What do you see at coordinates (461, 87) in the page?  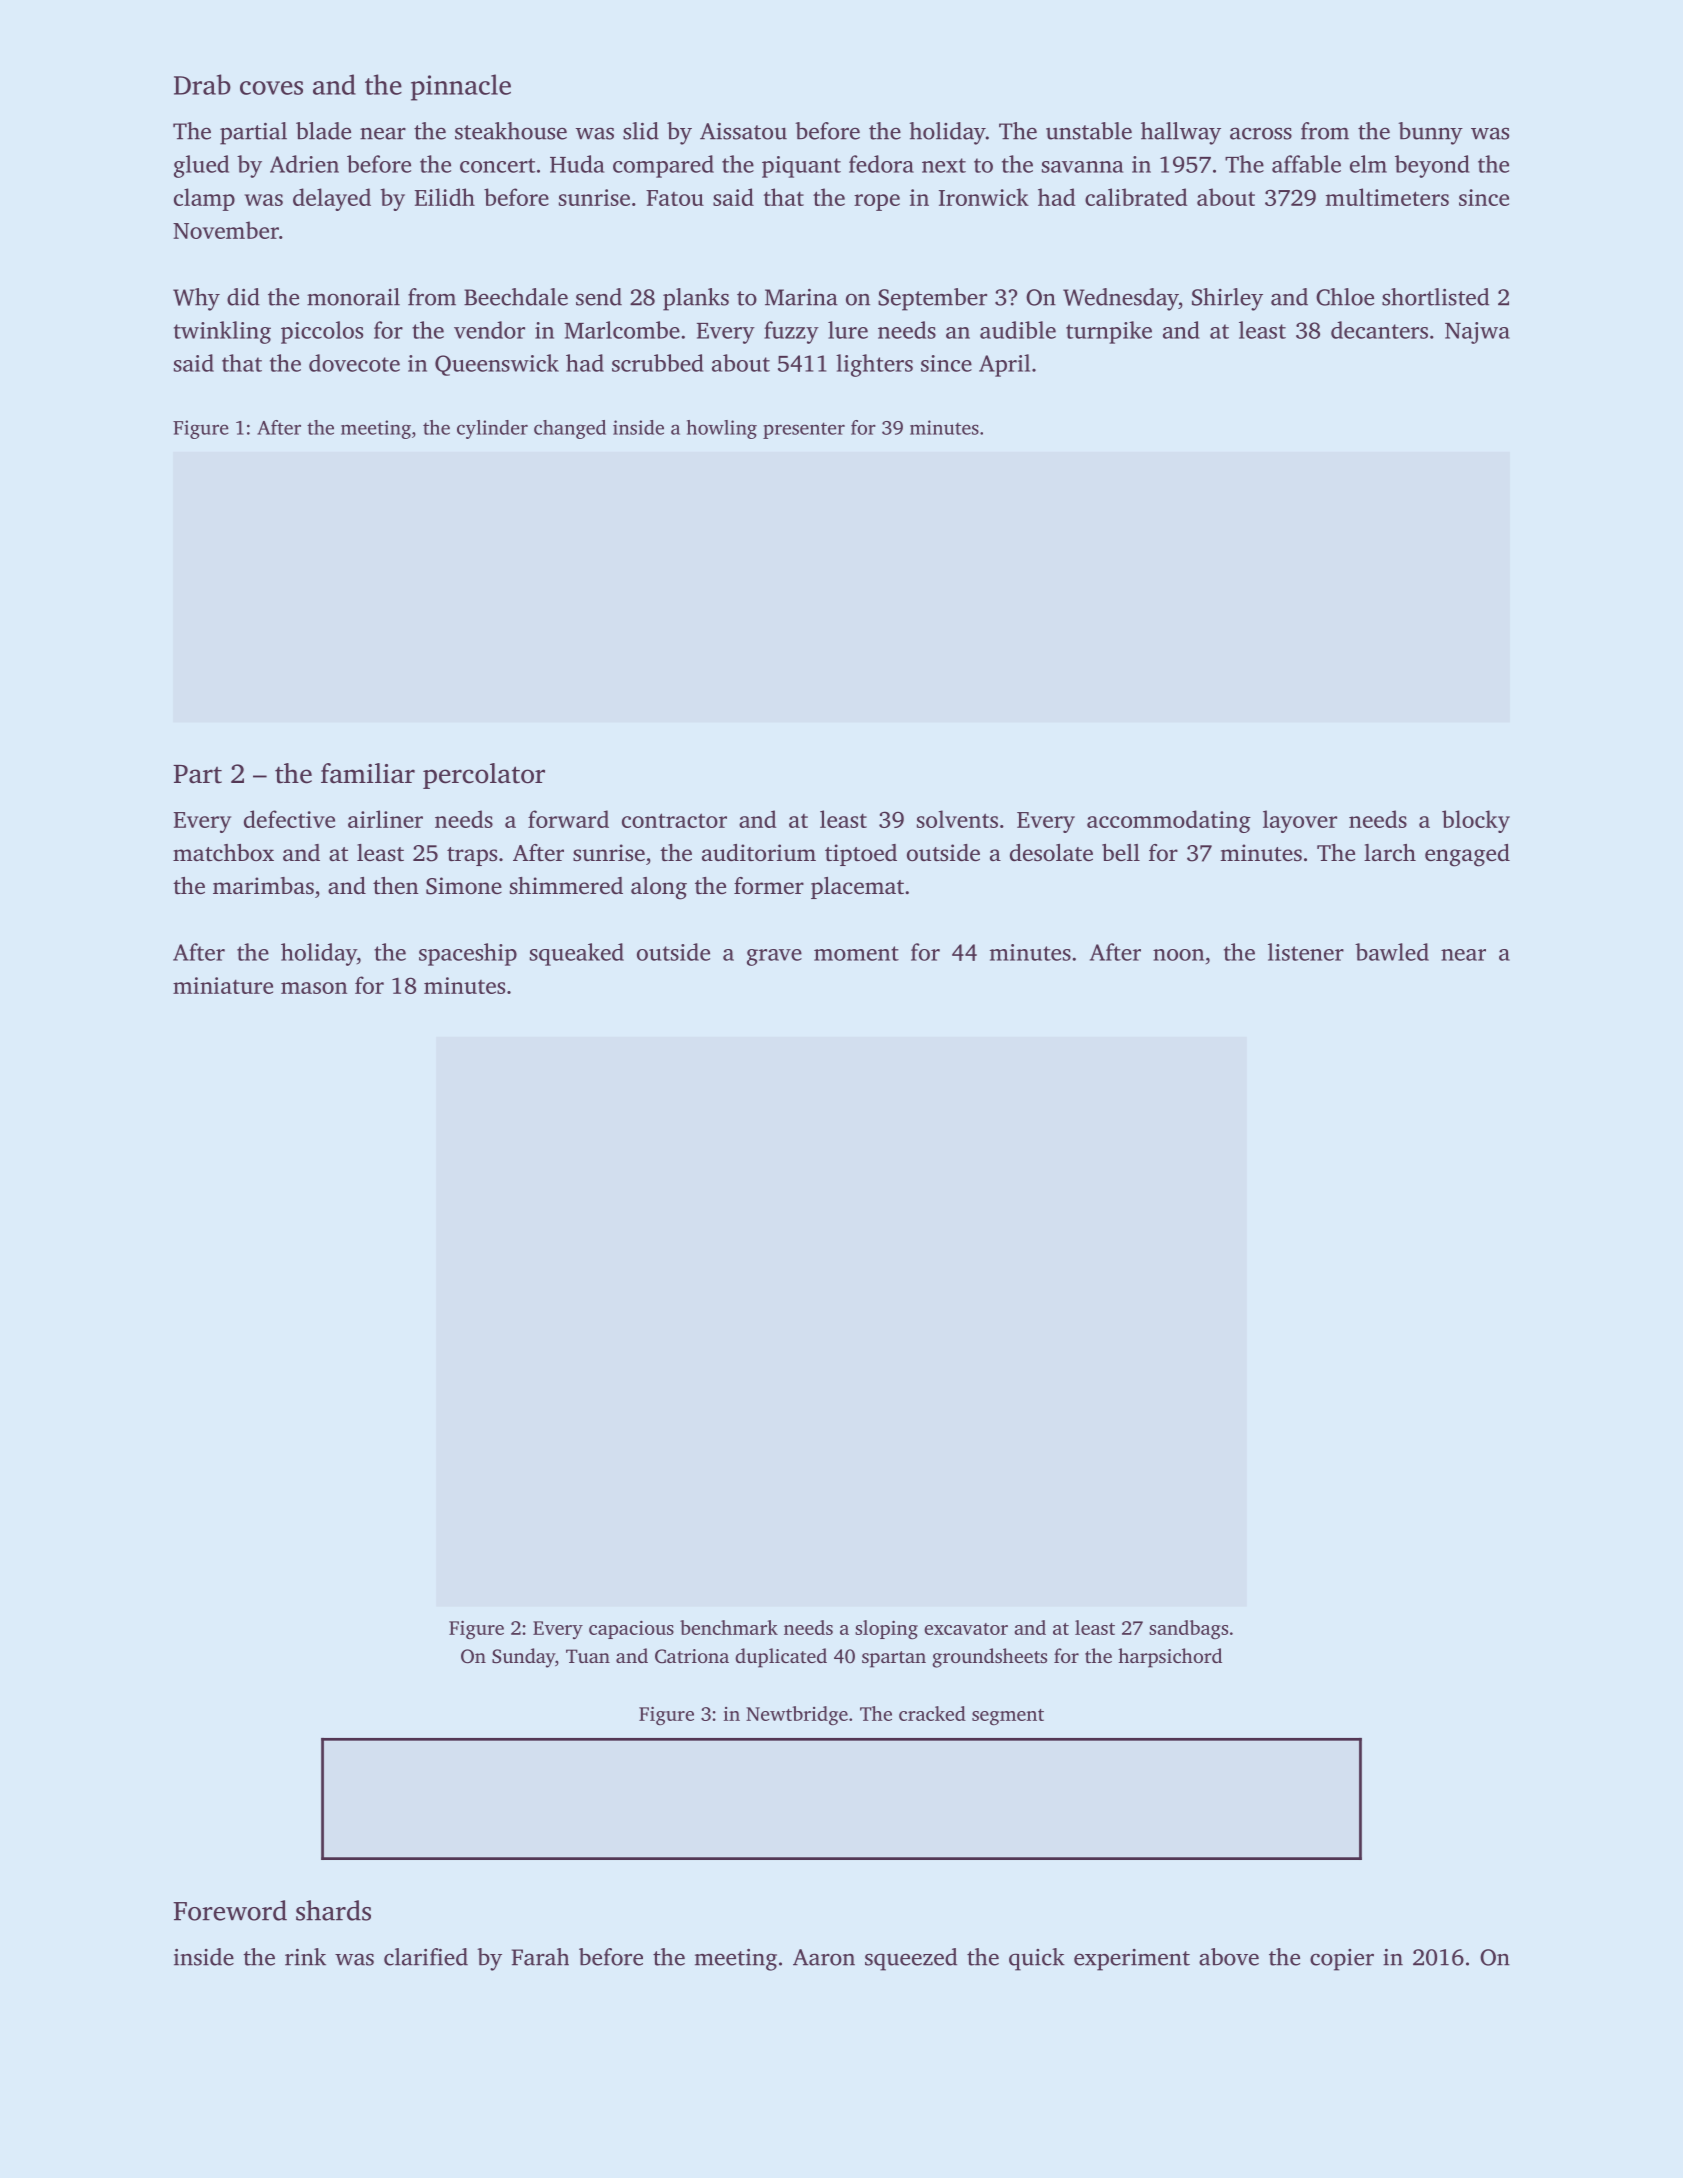 I see `pinnacle` at bounding box center [461, 87].
